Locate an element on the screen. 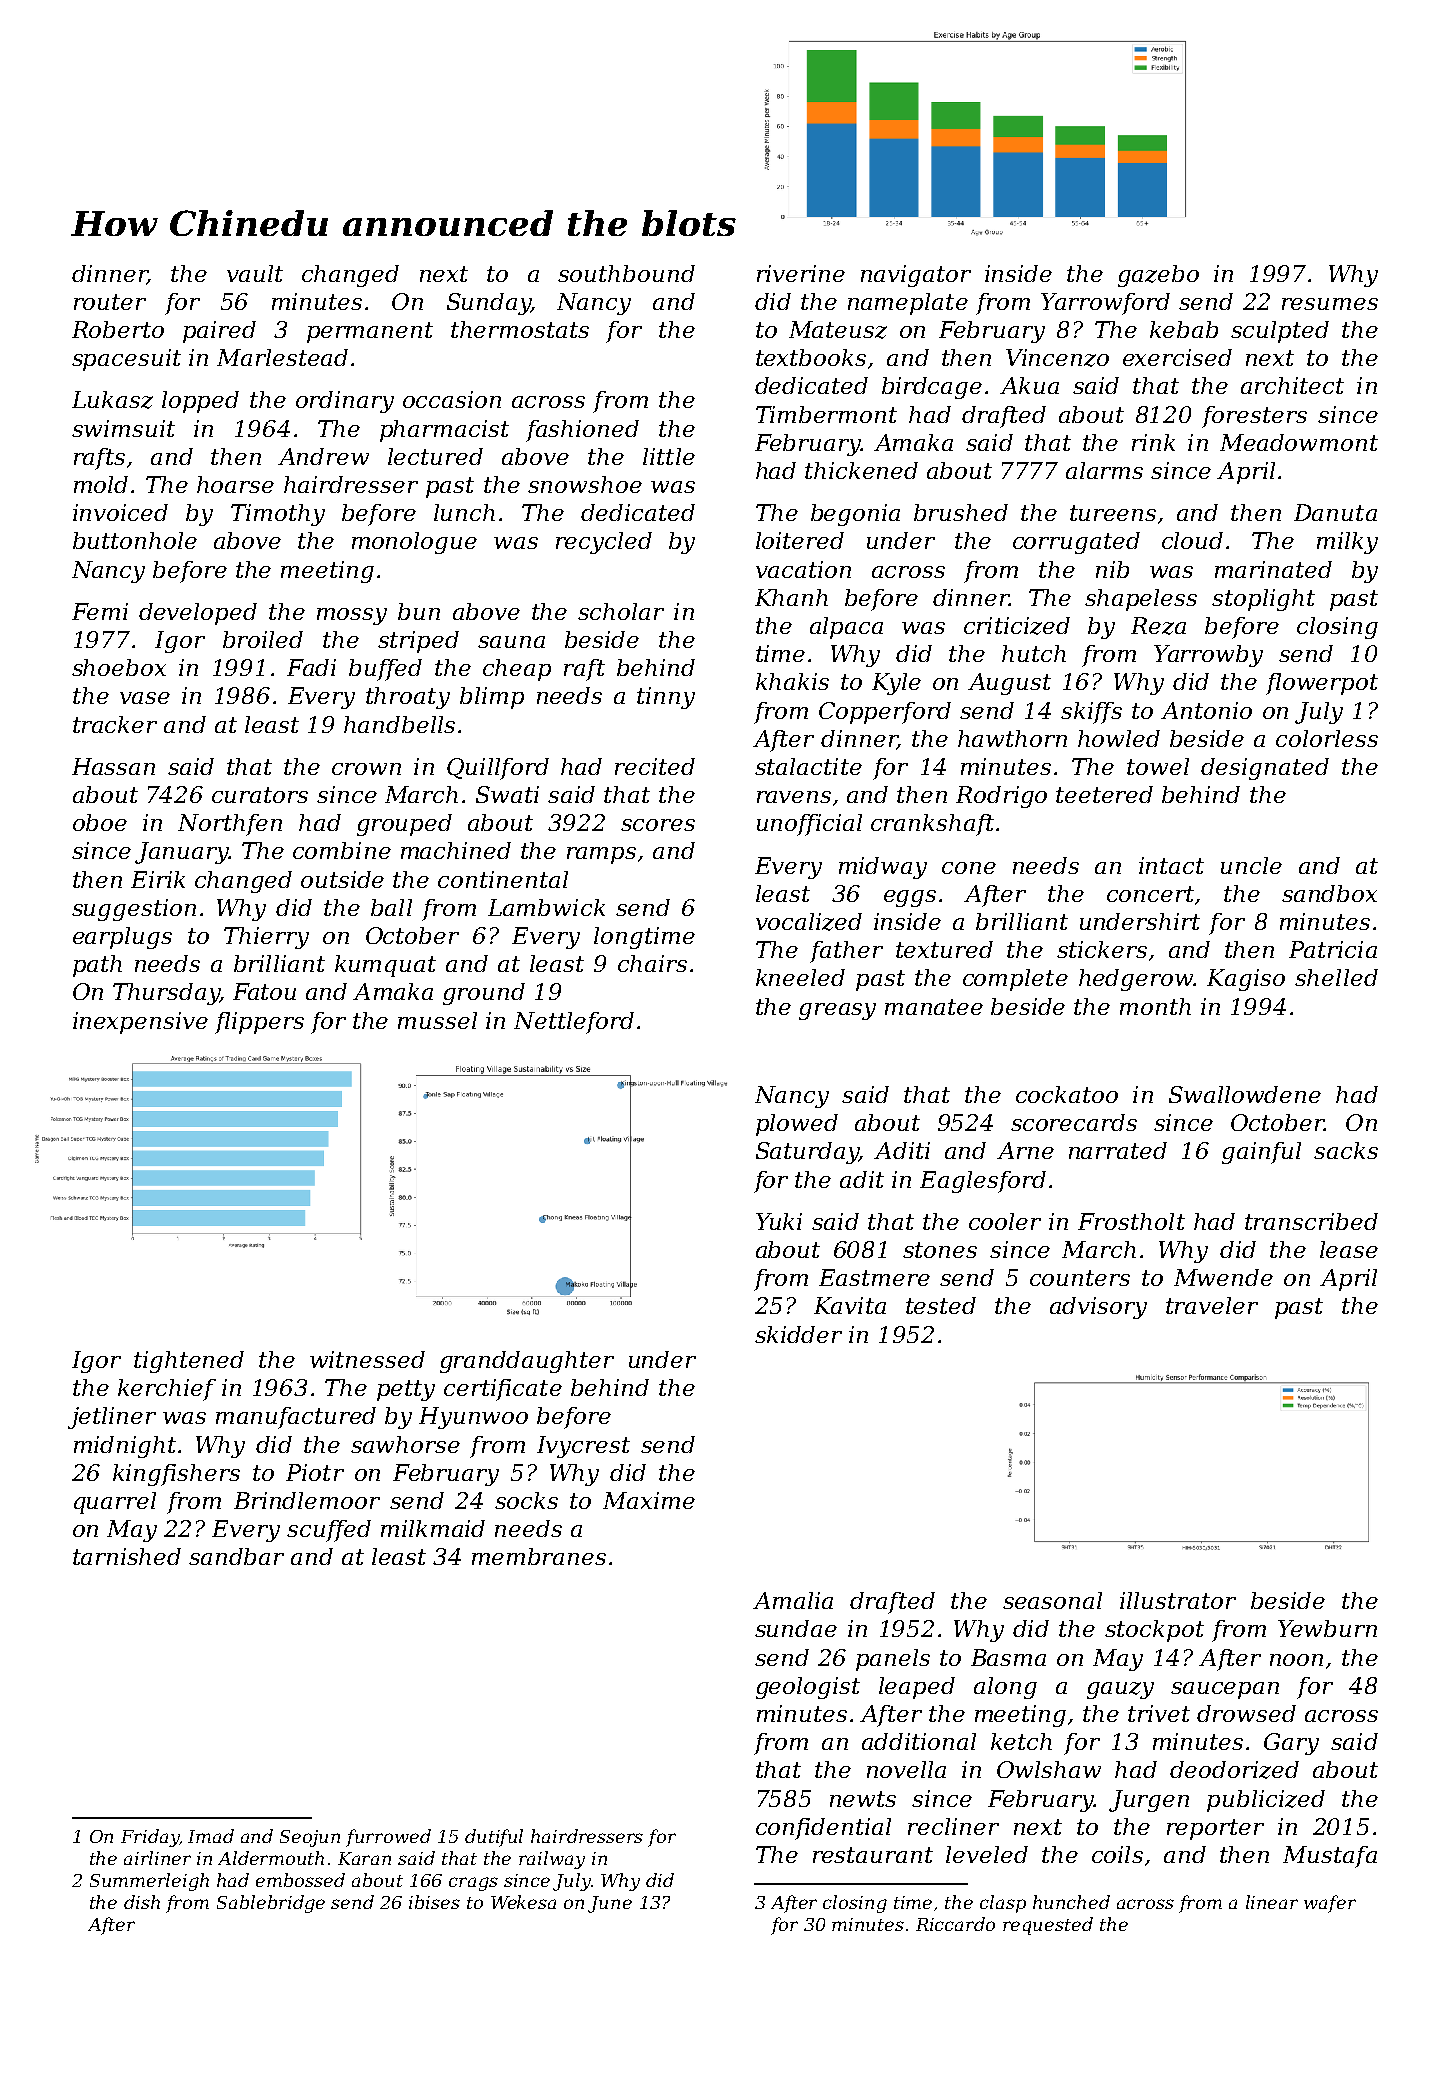  vault is located at coordinates (255, 273).
